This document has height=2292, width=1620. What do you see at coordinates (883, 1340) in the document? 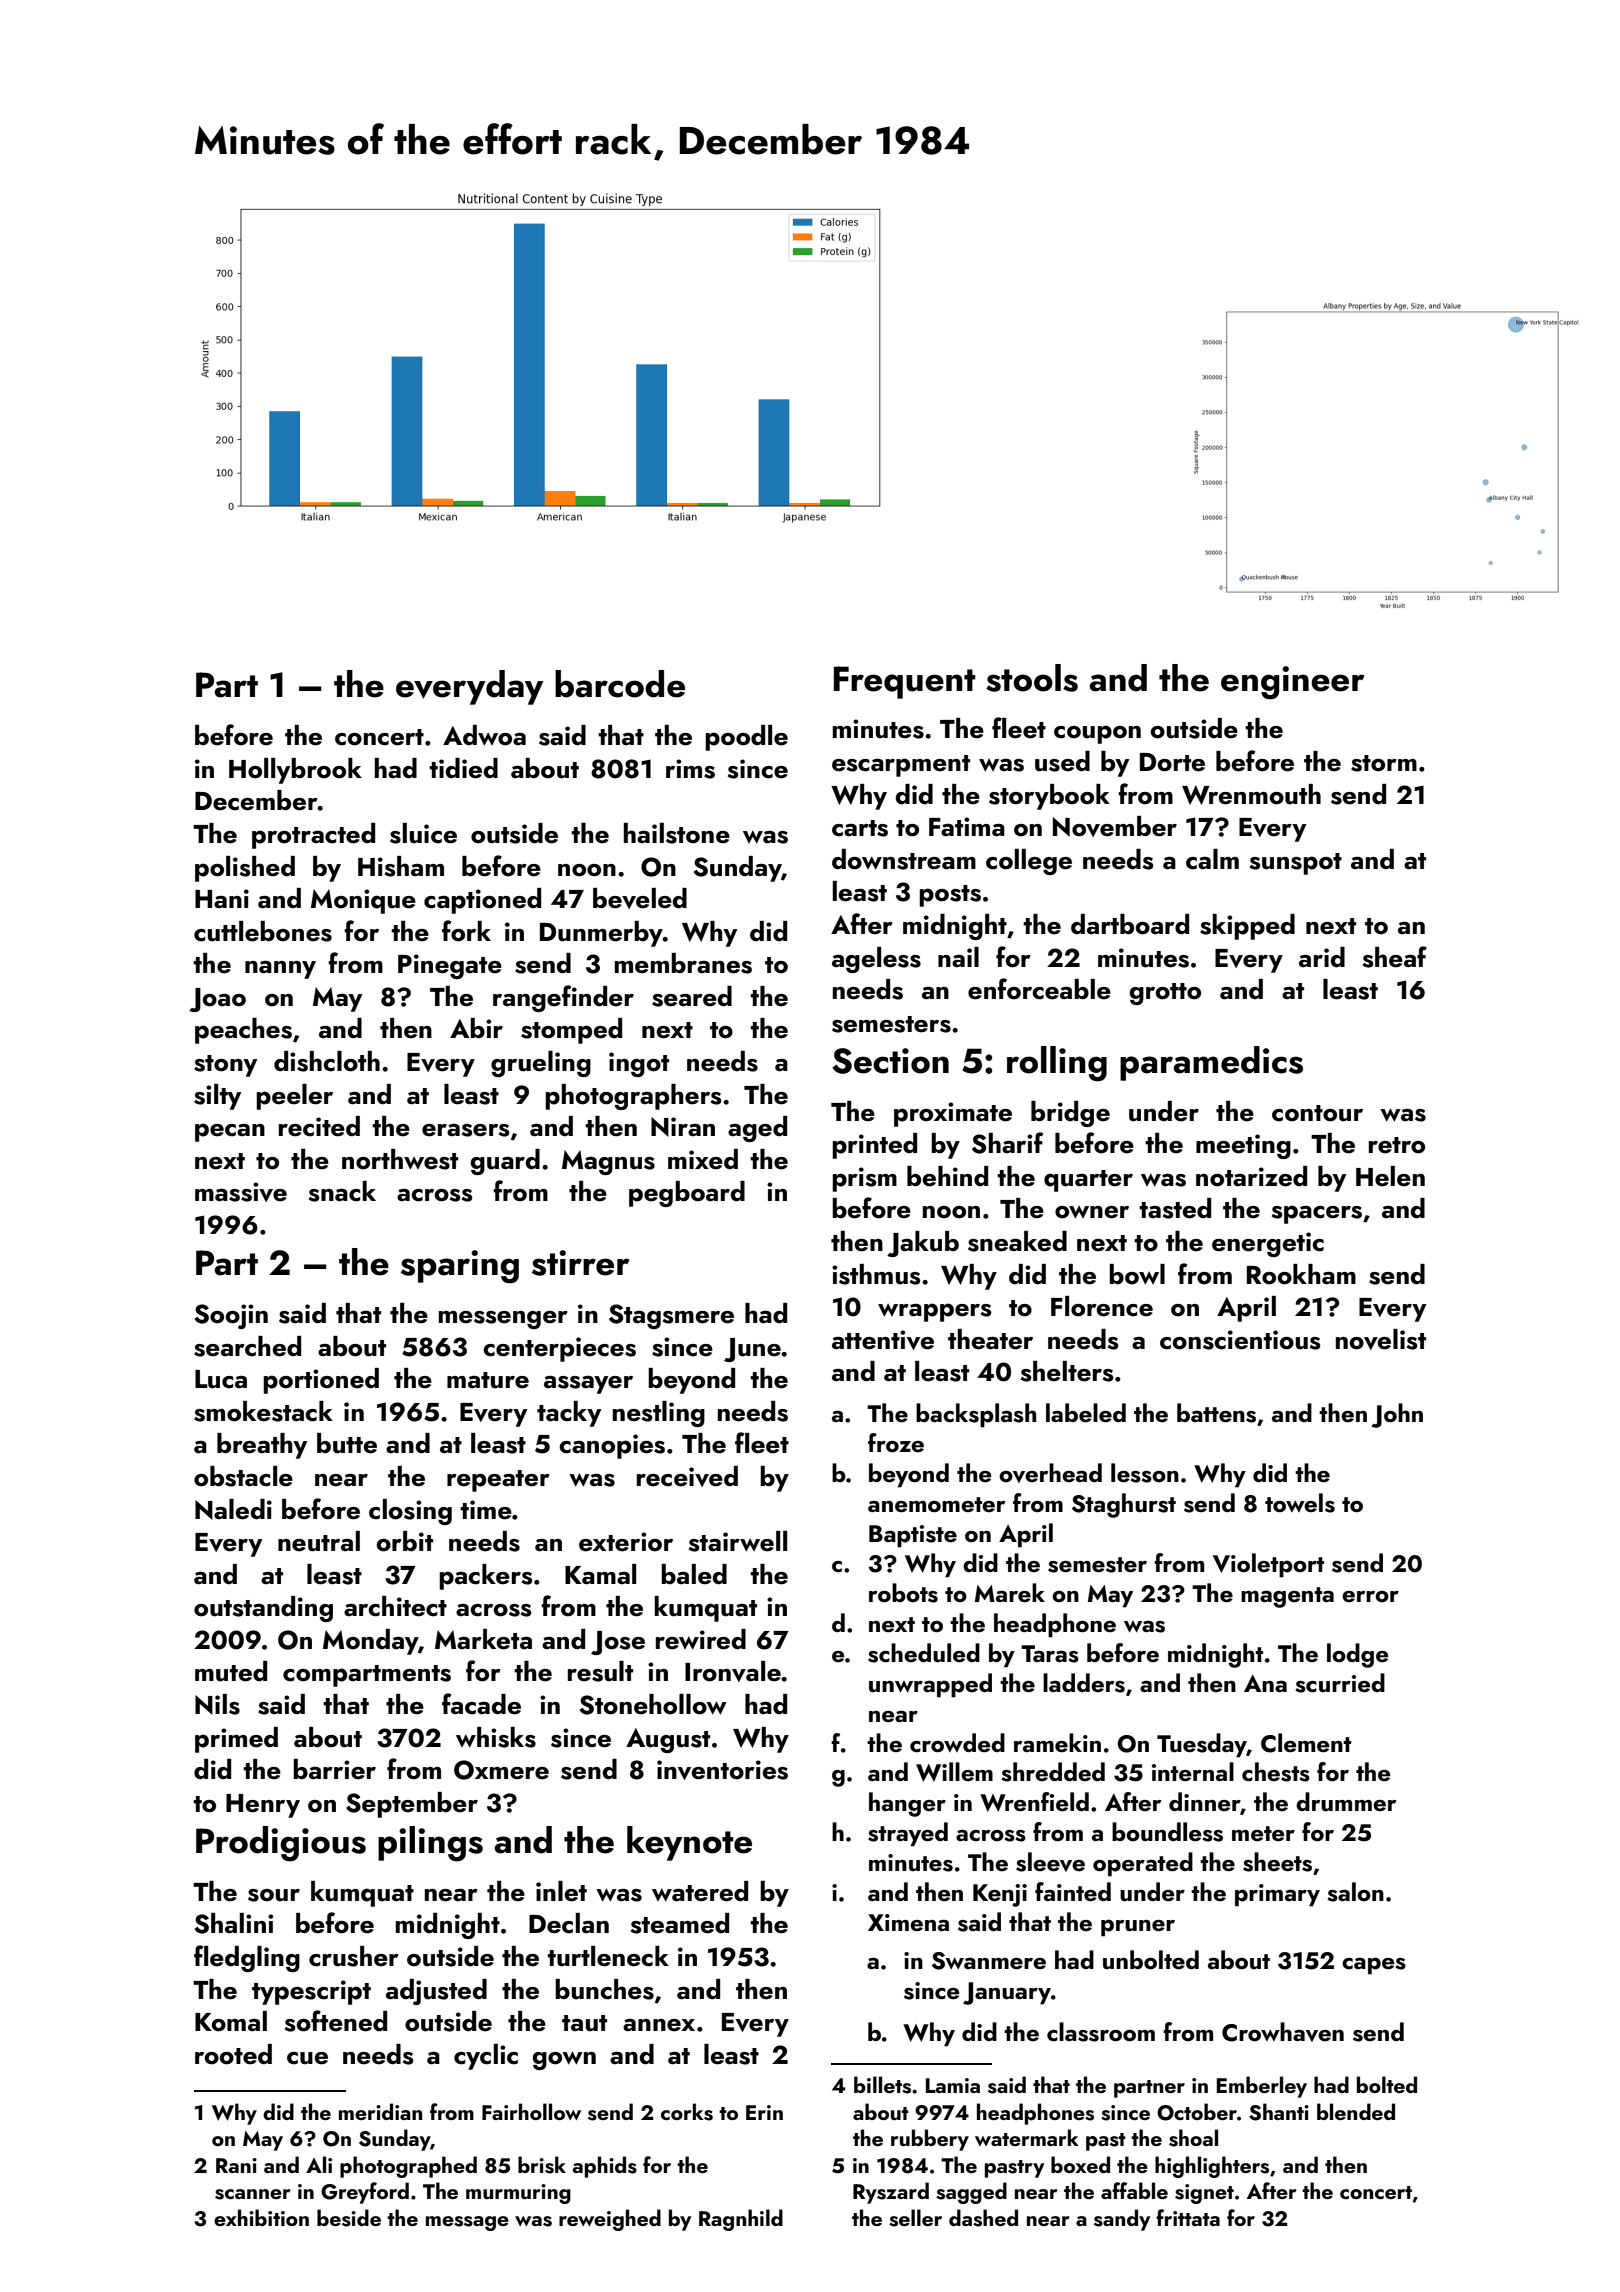
I see `attentive` at bounding box center [883, 1340].
